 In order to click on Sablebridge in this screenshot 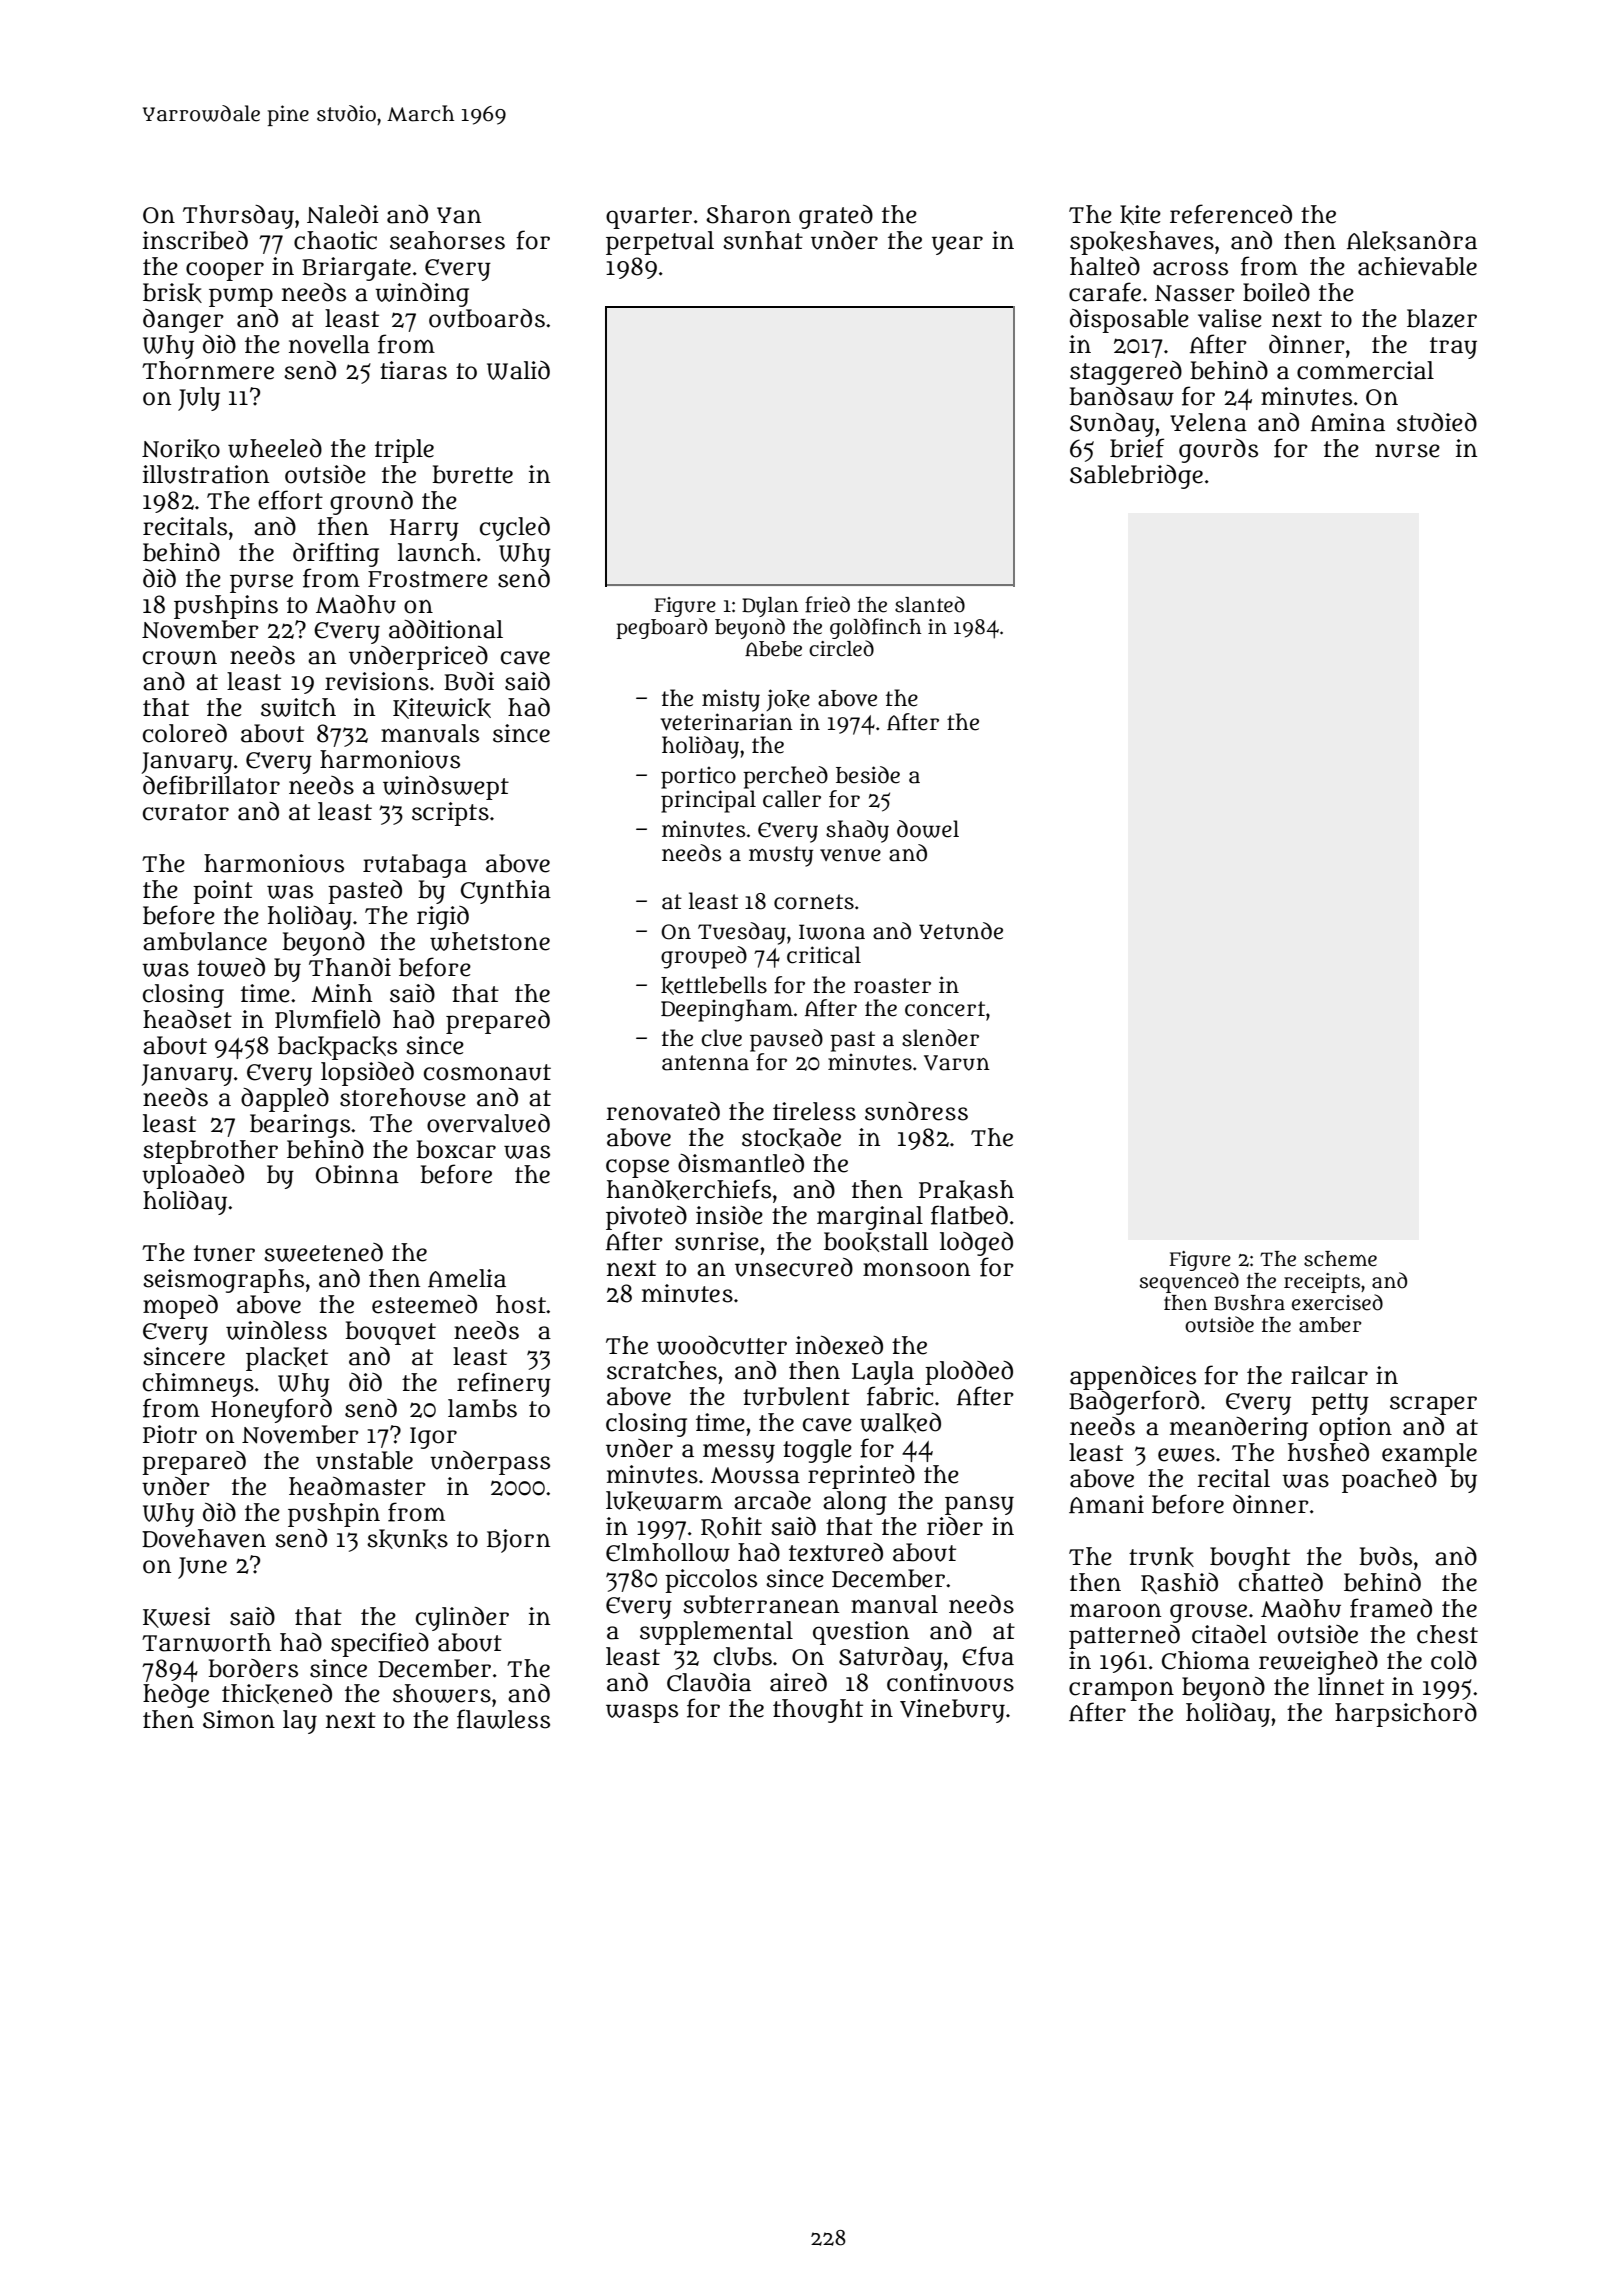, I will do `click(1136, 477)`.
